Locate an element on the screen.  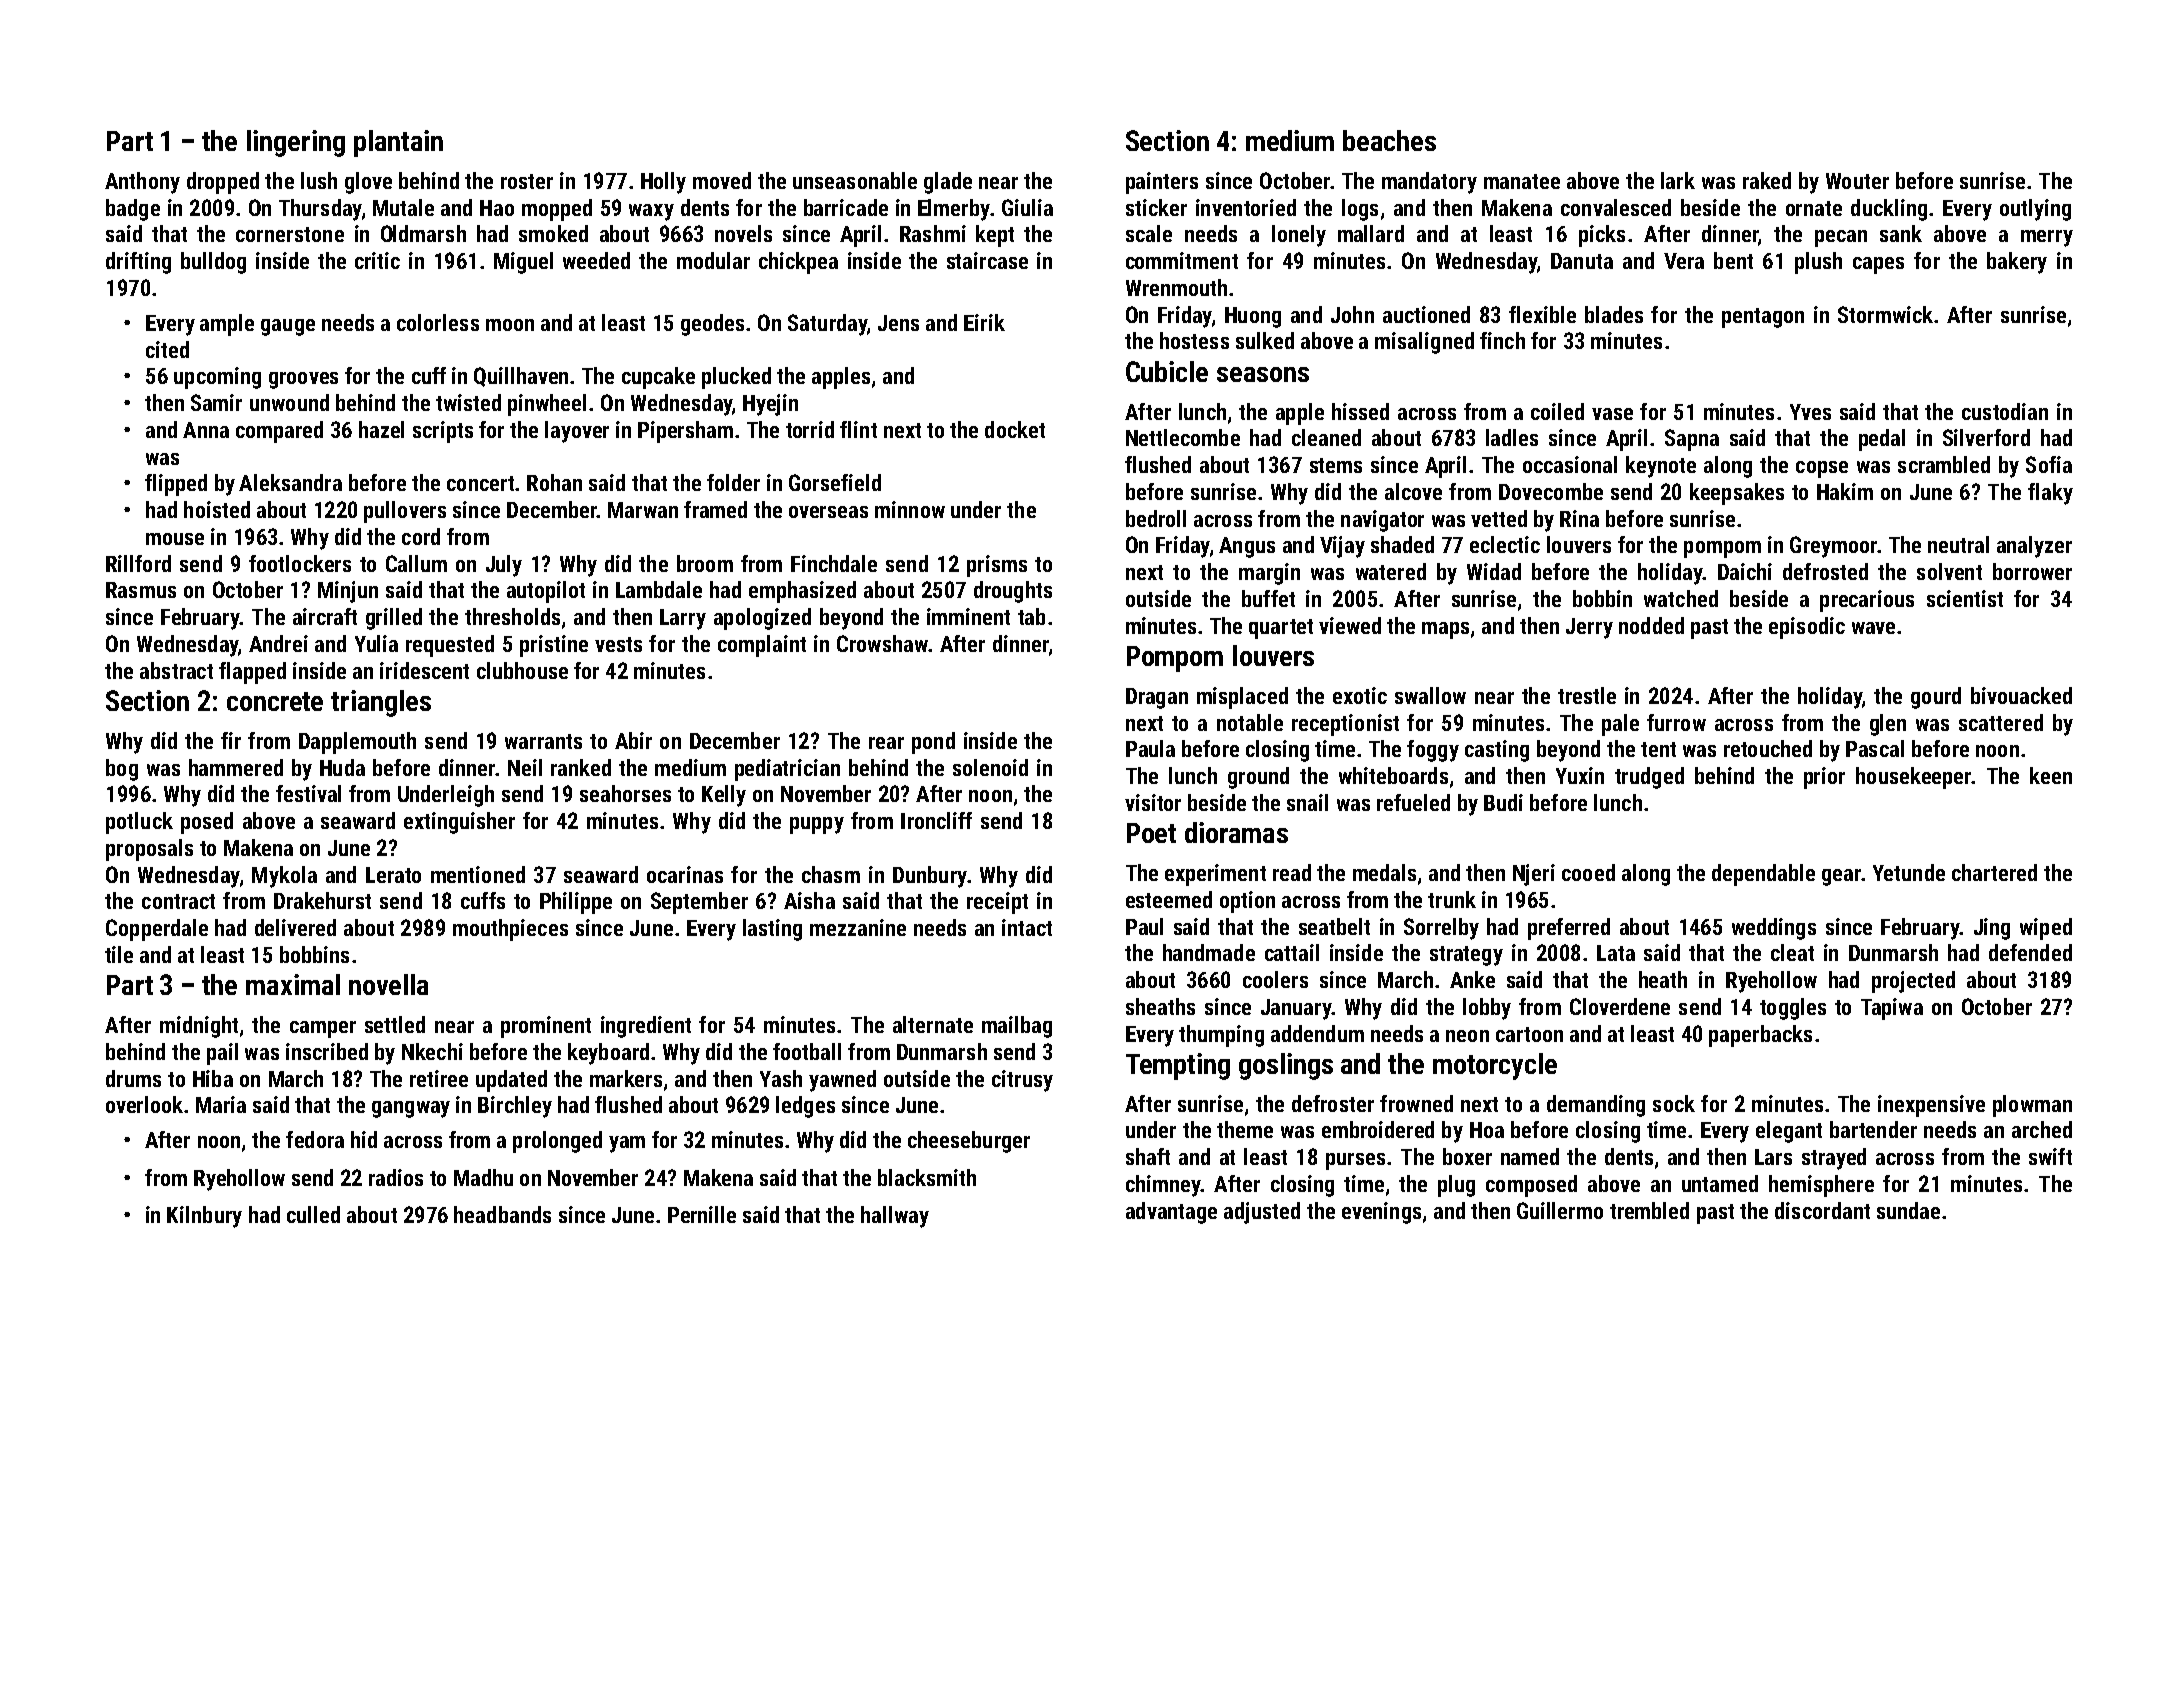
misplaced is located at coordinates (1242, 698).
